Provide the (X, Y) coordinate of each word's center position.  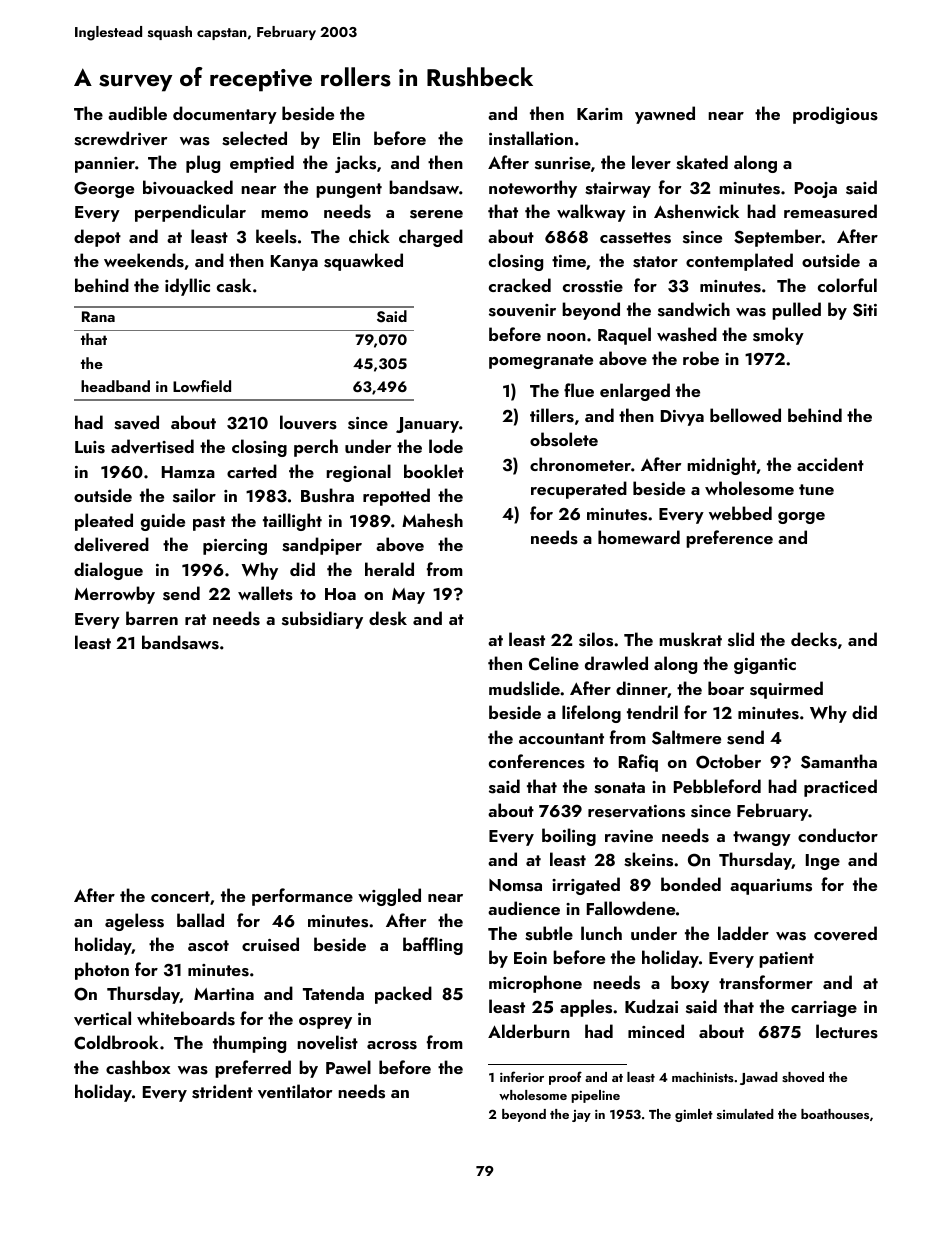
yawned (665, 115)
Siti (865, 310)
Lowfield (202, 386)
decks (814, 639)
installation (531, 138)
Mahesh (432, 520)
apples (586, 1008)
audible (137, 113)
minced (656, 1031)
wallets (265, 593)
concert (180, 896)
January (427, 425)
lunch (601, 933)
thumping (249, 1044)
